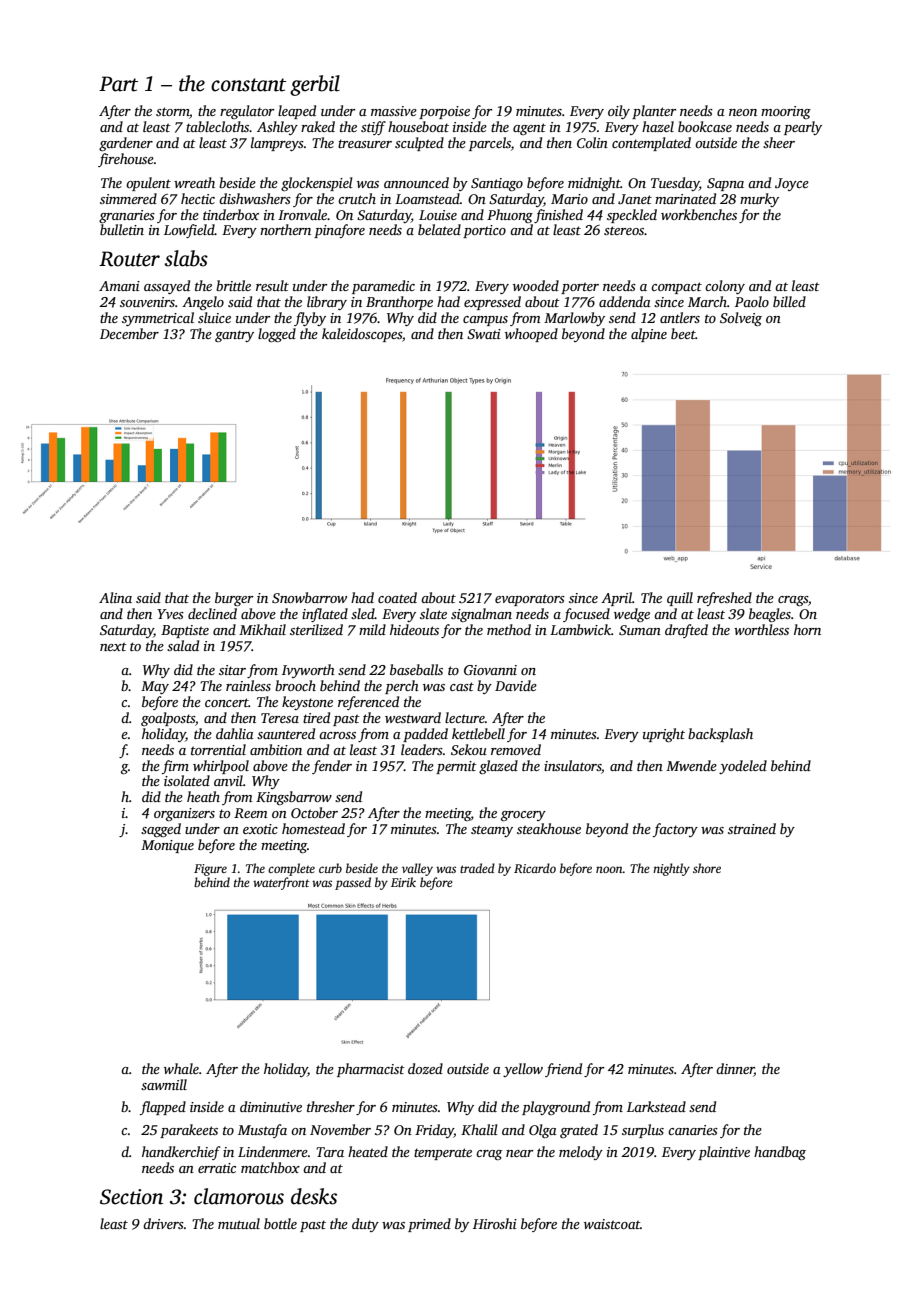  Describe the element at coordinates (168, 719) in the page. I see `goalposts` at that location.
